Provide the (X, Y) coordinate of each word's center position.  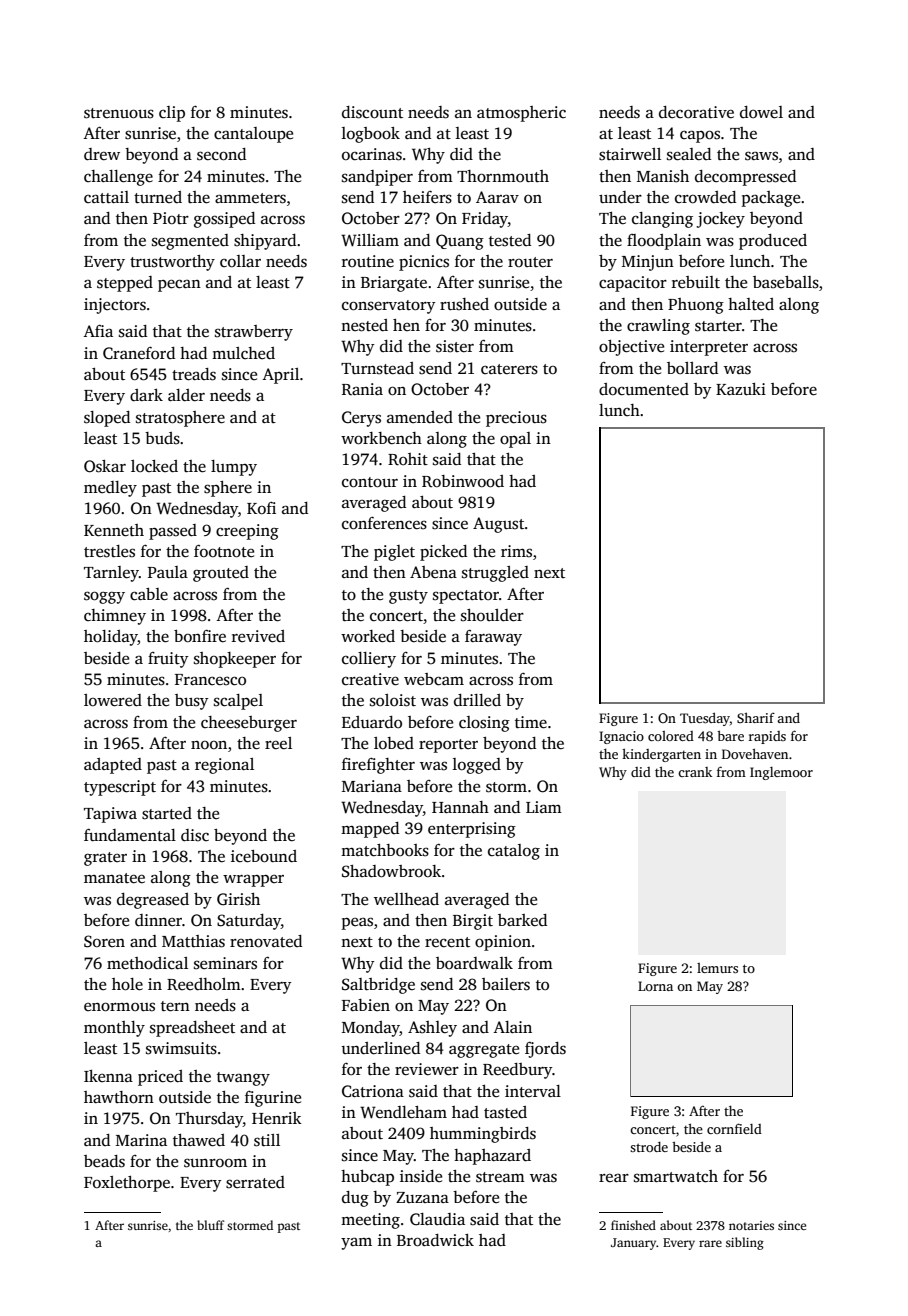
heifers (427, 197)
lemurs (717, 968)
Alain (513, 1027)
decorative (696, 112)
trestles (109, 551)
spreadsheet (192, 1029)
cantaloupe (253, 135)
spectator (466, 597)
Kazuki (741, 389)
